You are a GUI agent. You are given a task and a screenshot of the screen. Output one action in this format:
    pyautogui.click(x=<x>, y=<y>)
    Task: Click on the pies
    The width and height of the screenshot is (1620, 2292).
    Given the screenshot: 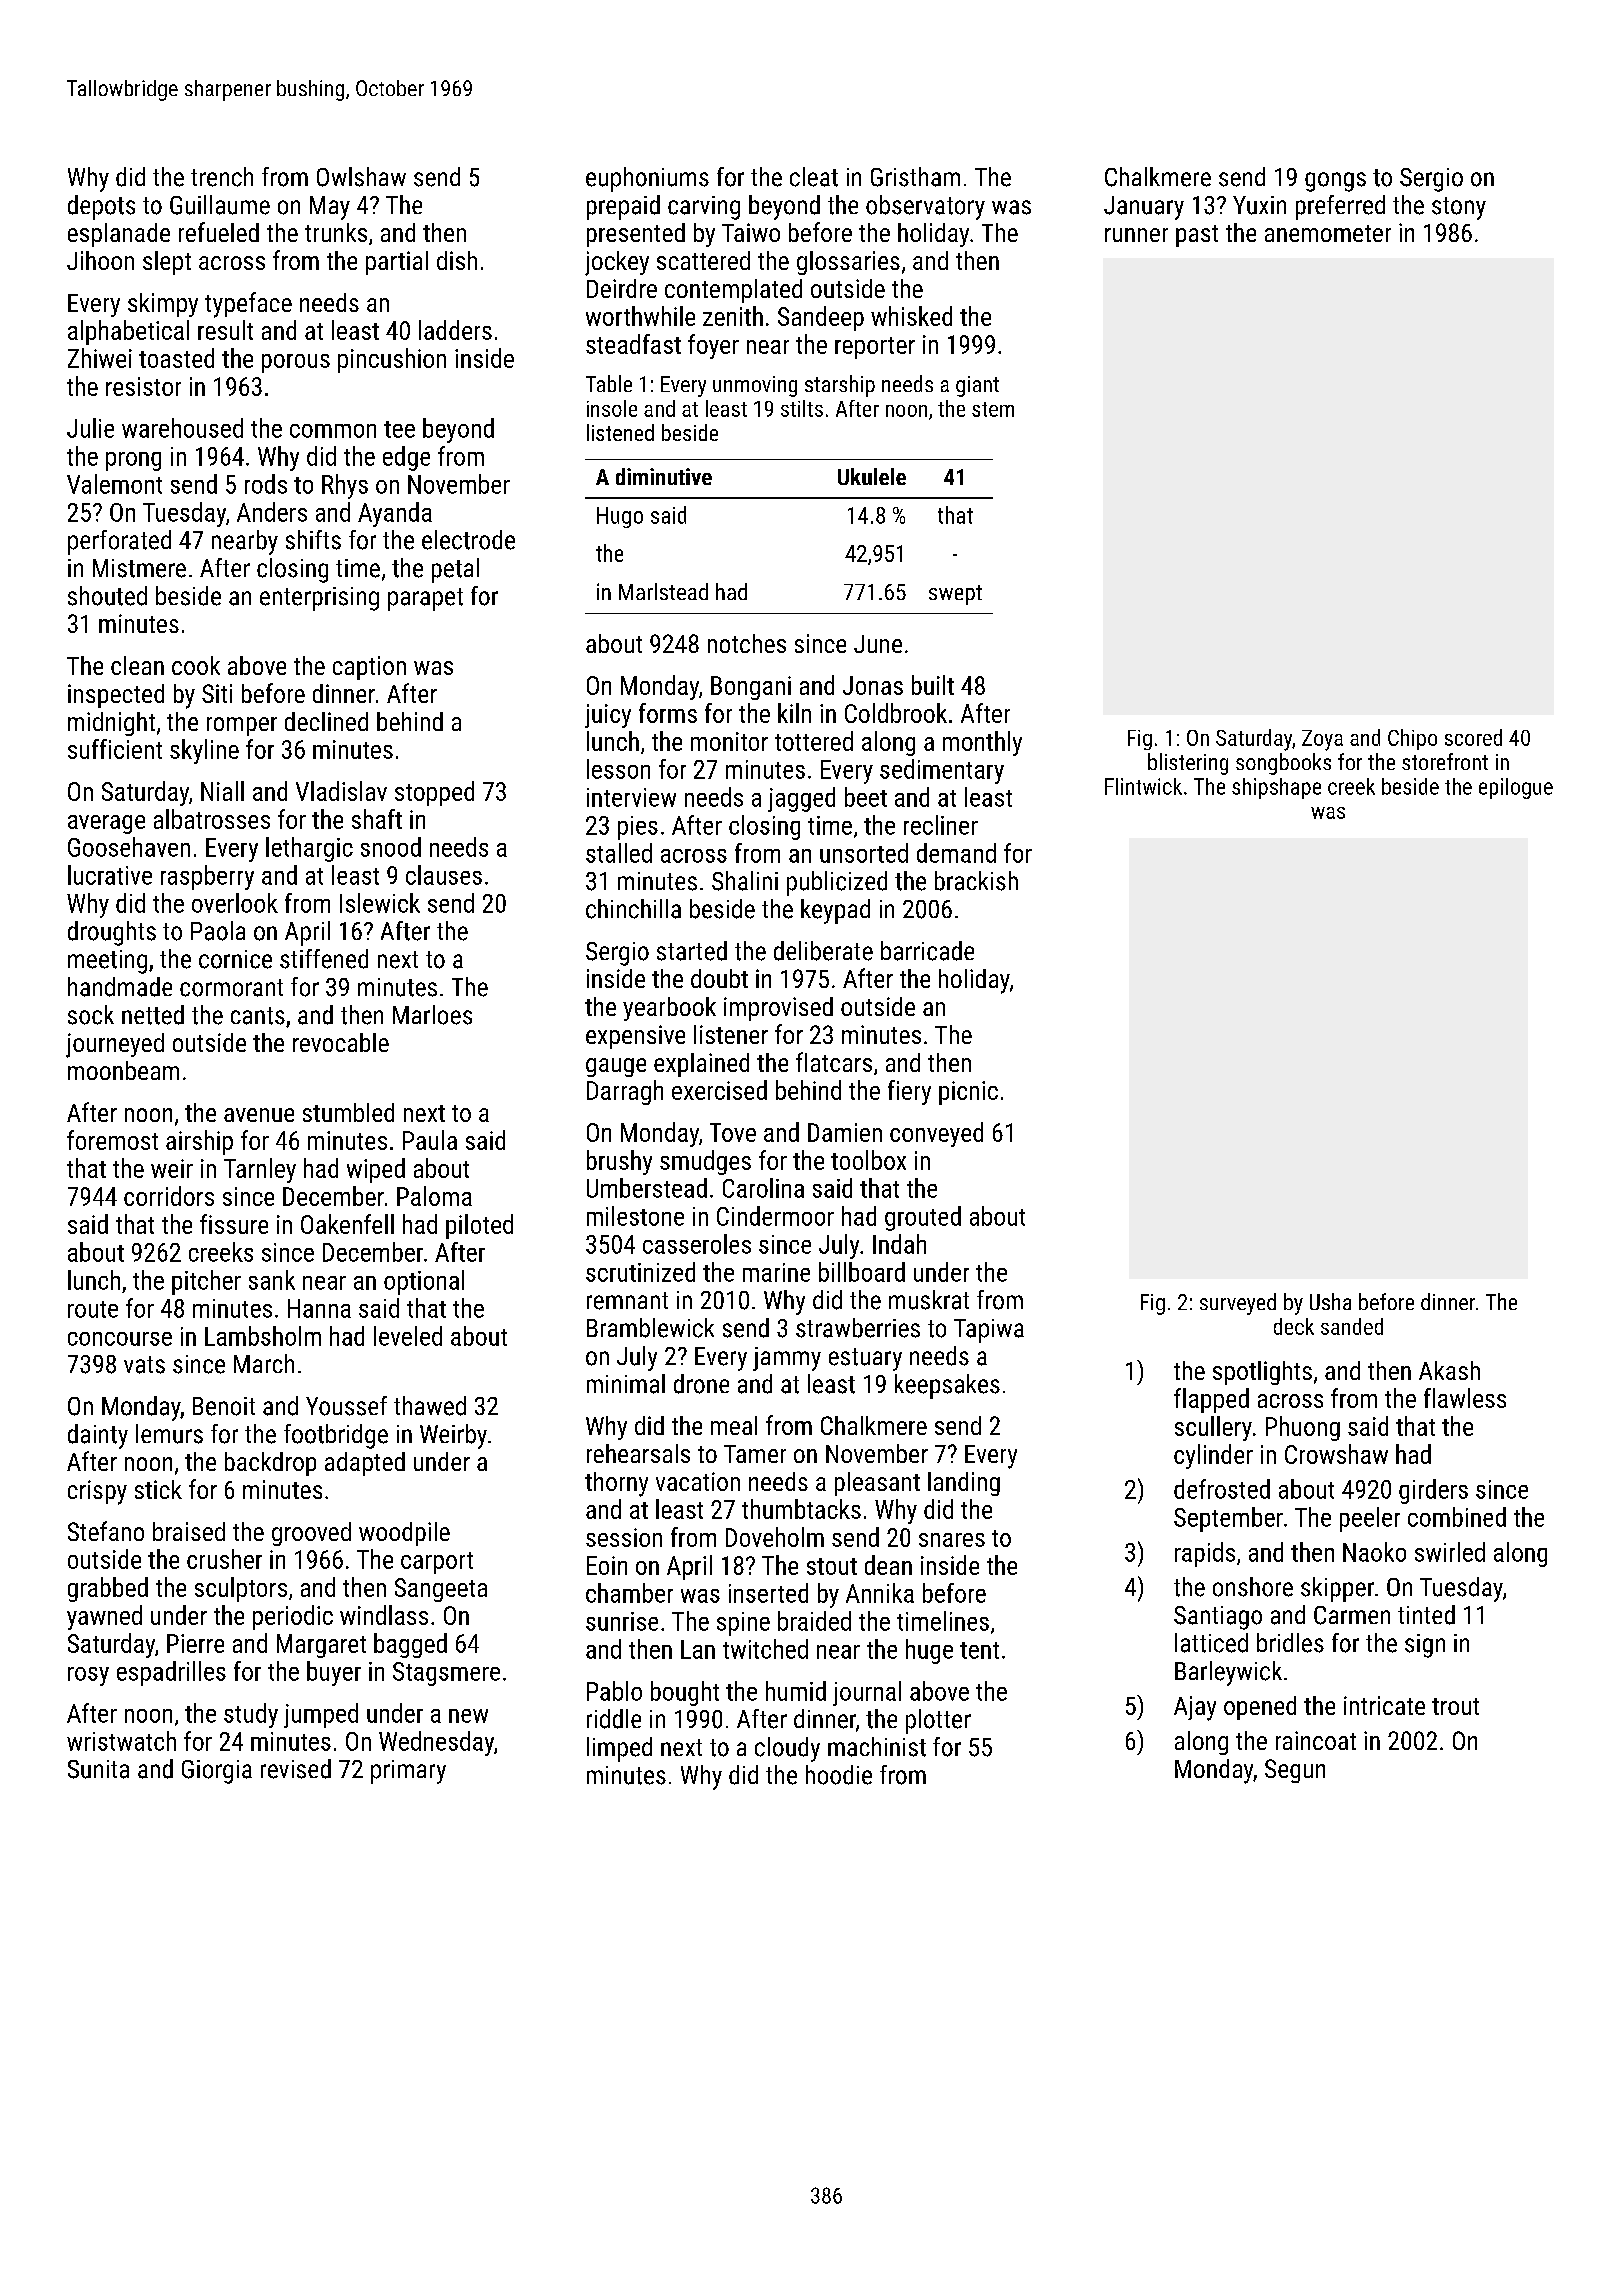 What is the action you would take?
    pyautogui.click(x=638, y=828)
